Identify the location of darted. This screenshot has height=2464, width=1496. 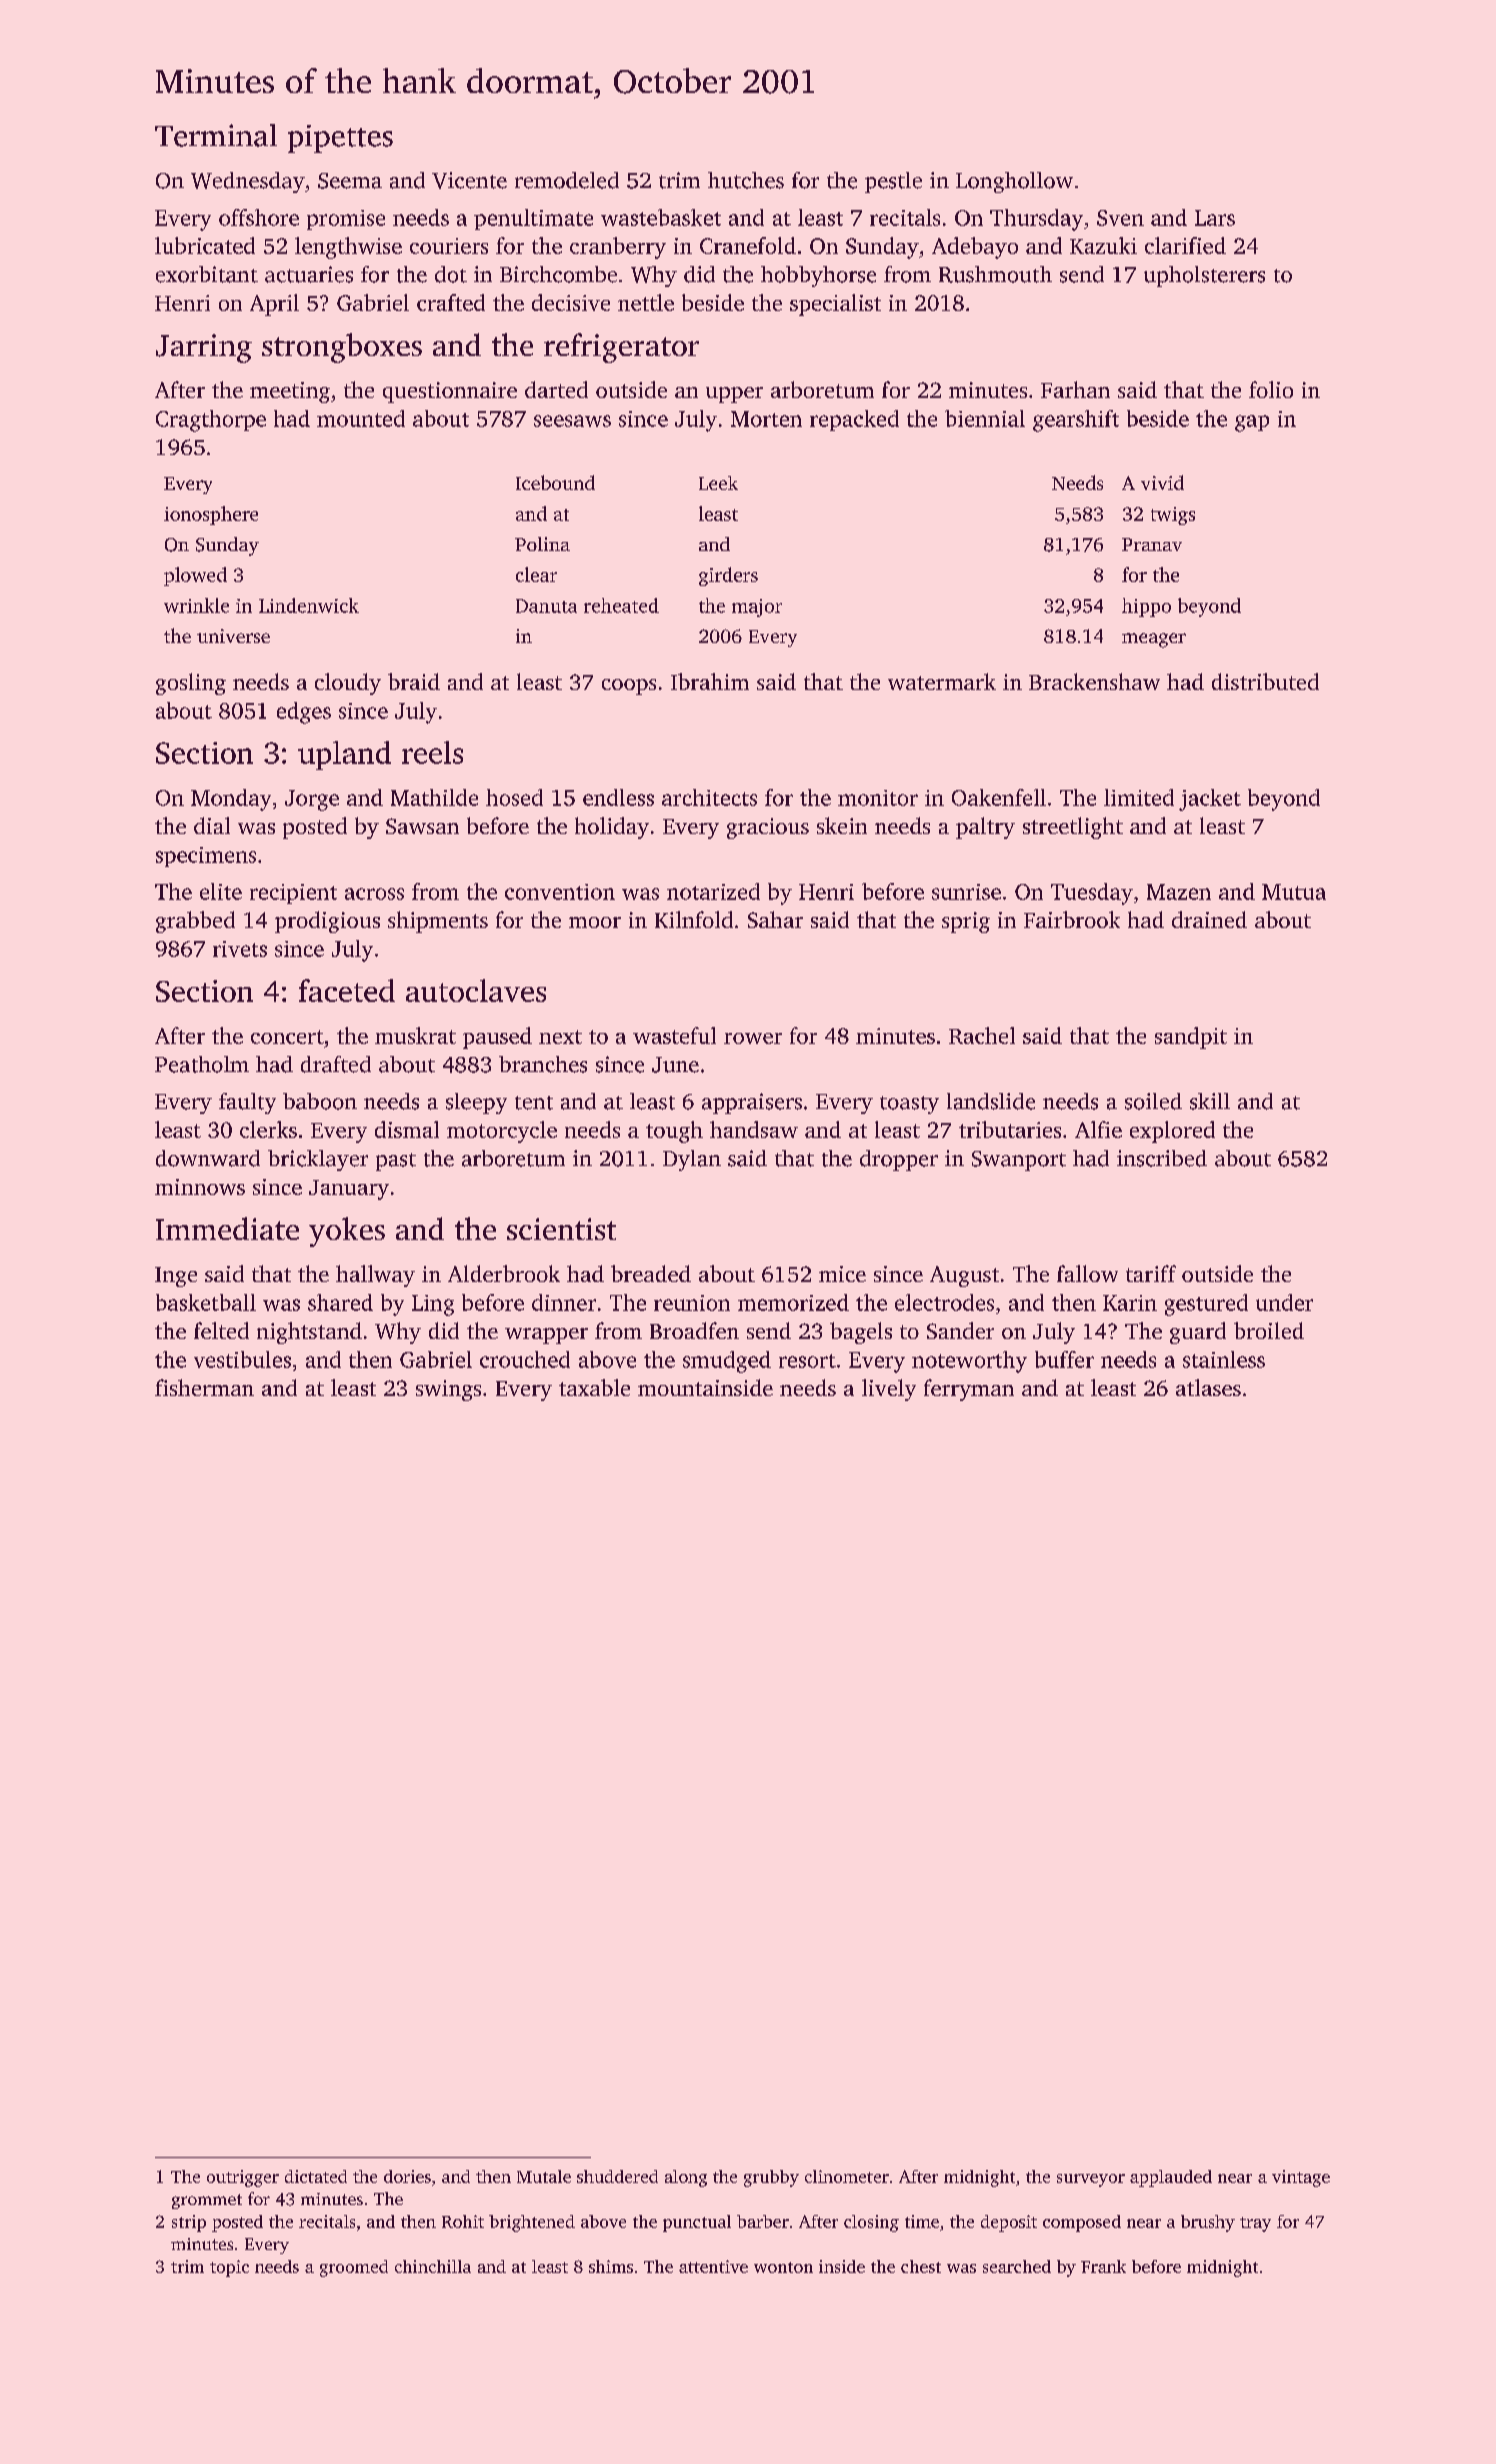
(556, 389).
